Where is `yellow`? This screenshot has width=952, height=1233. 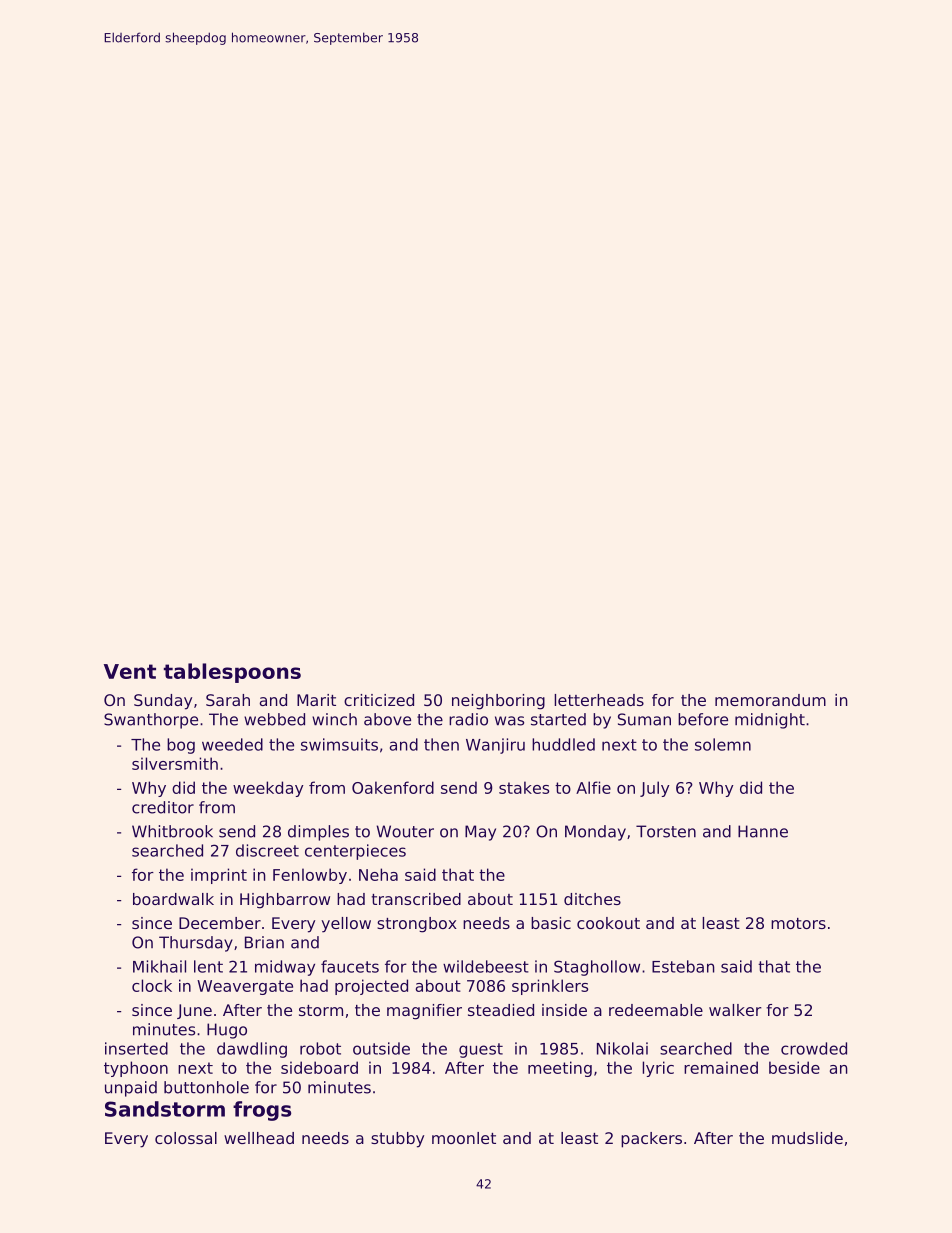 yellow is located at coordinates (346, 925).
